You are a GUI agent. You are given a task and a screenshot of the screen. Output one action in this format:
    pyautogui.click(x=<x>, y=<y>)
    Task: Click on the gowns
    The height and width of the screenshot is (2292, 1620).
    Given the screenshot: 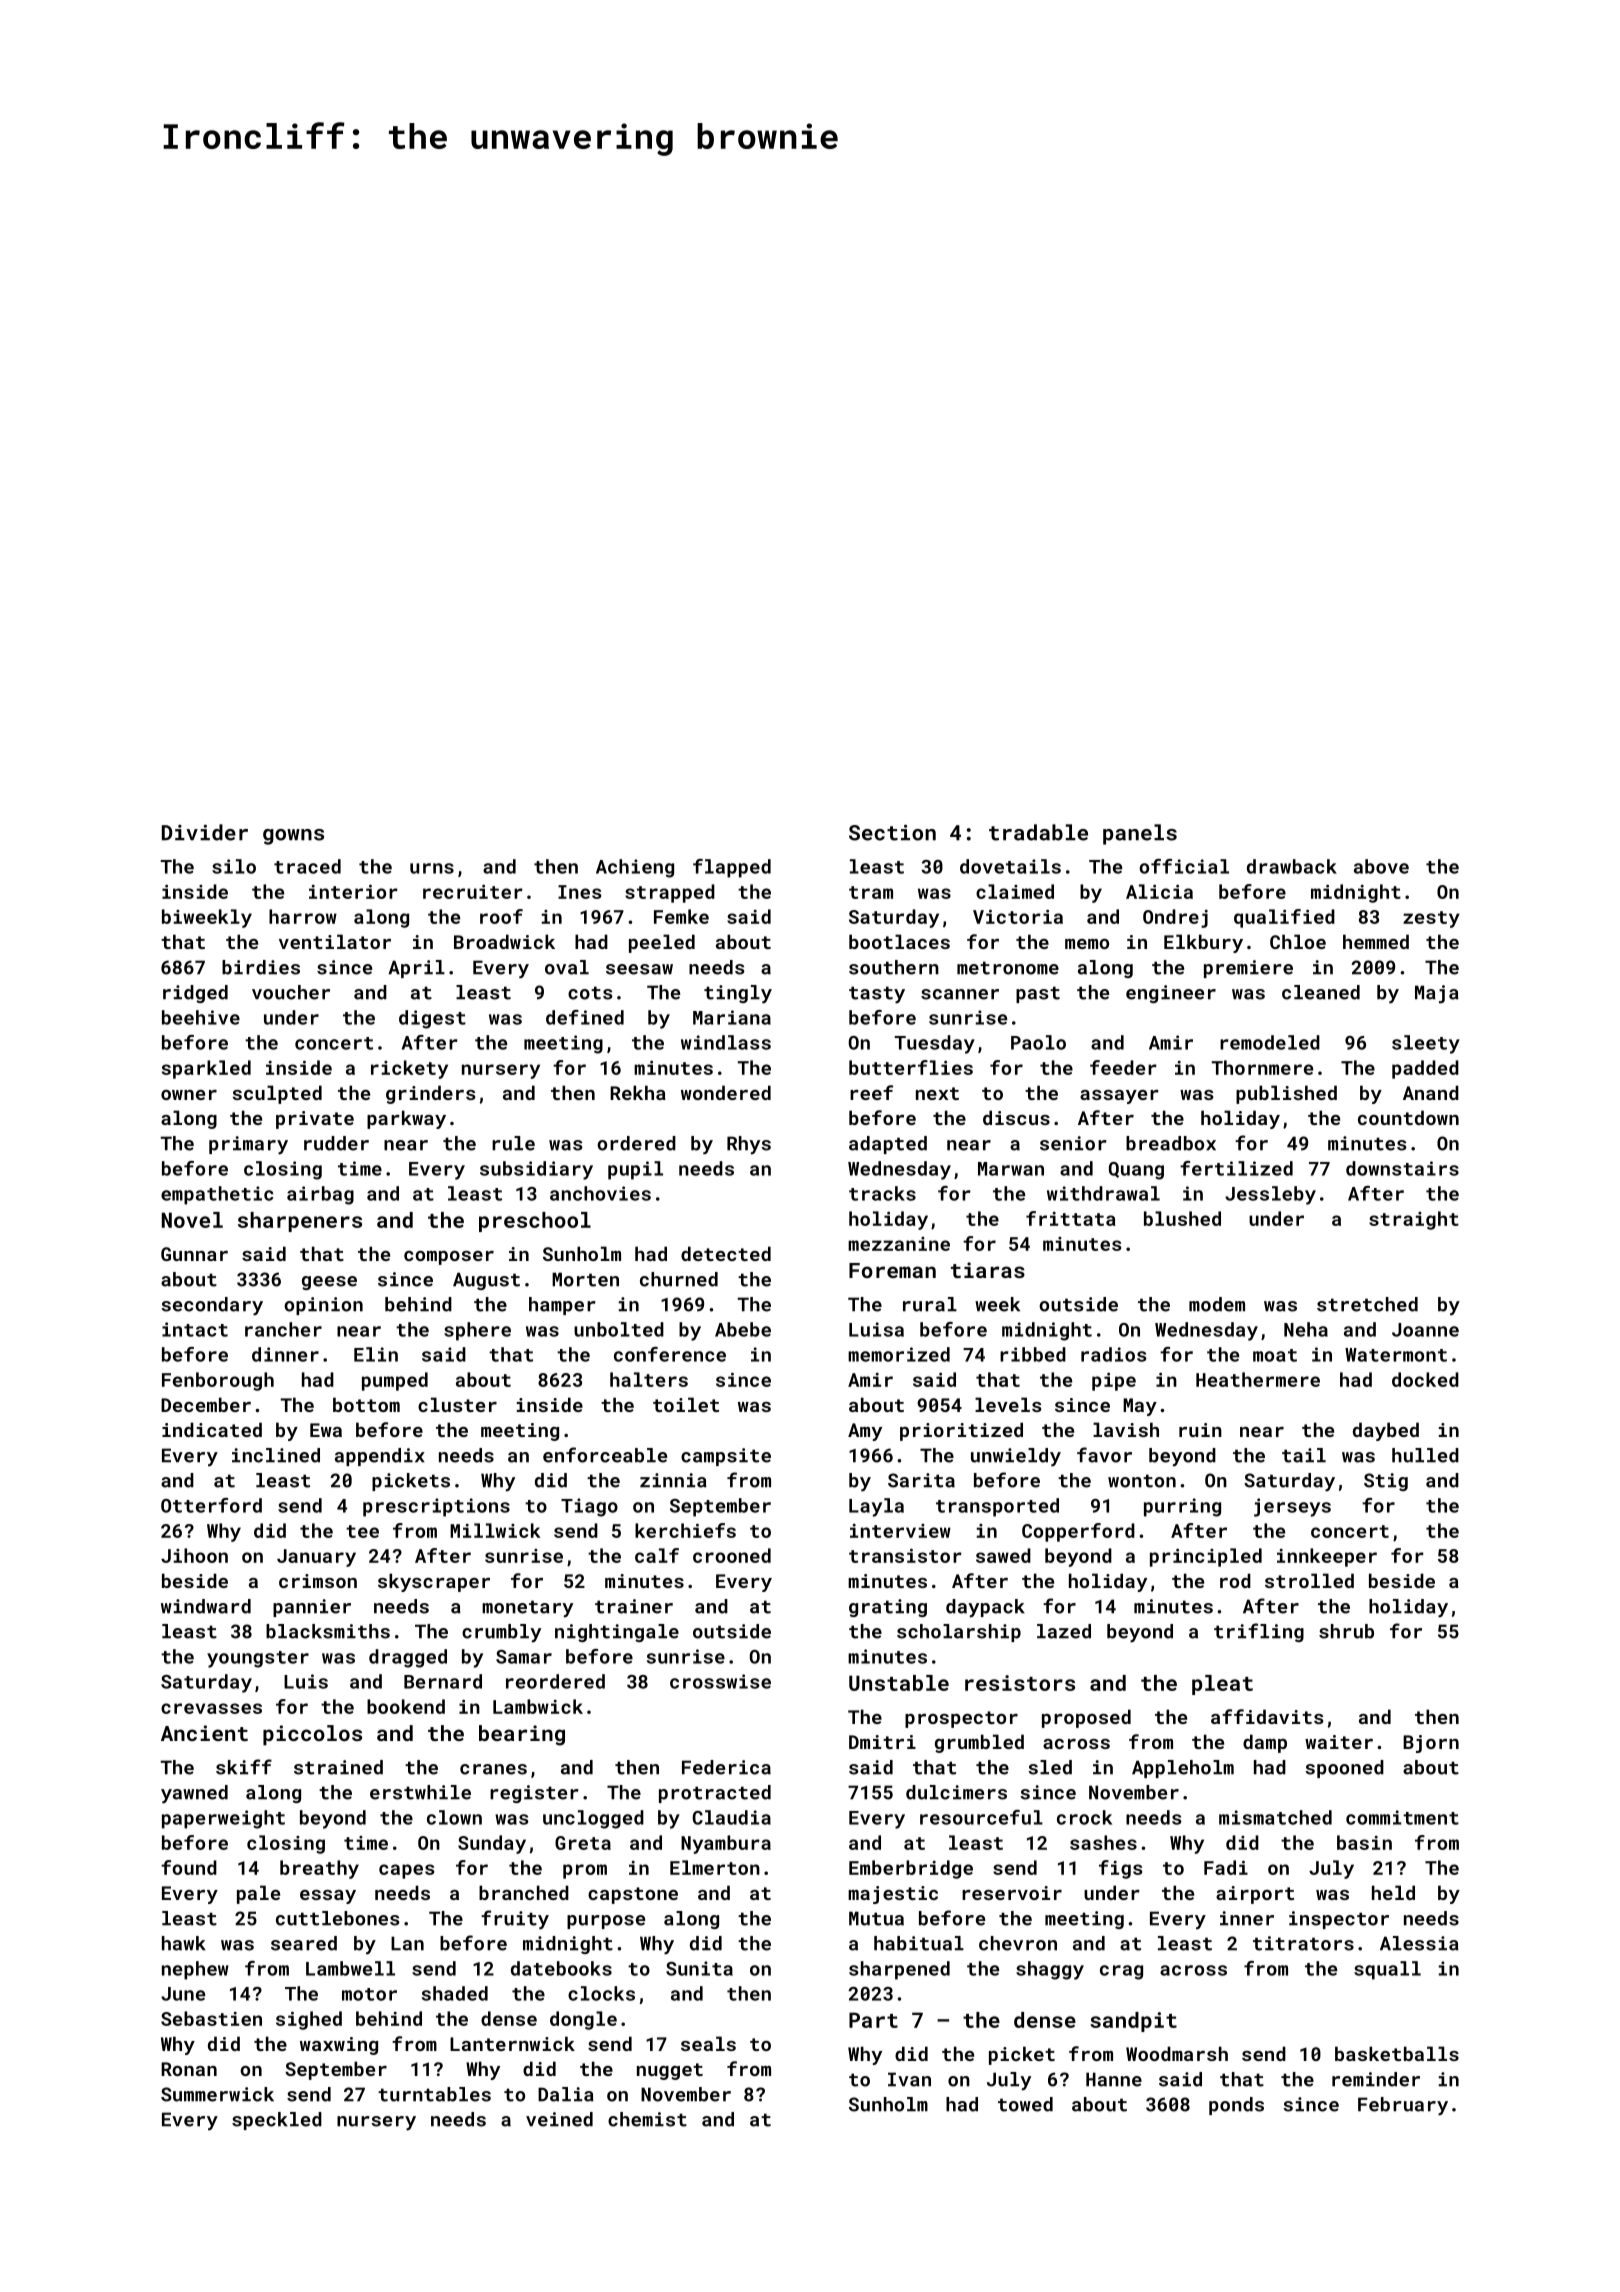 What is the action you would take?
    pyautogui.click(x=293, y=837)
